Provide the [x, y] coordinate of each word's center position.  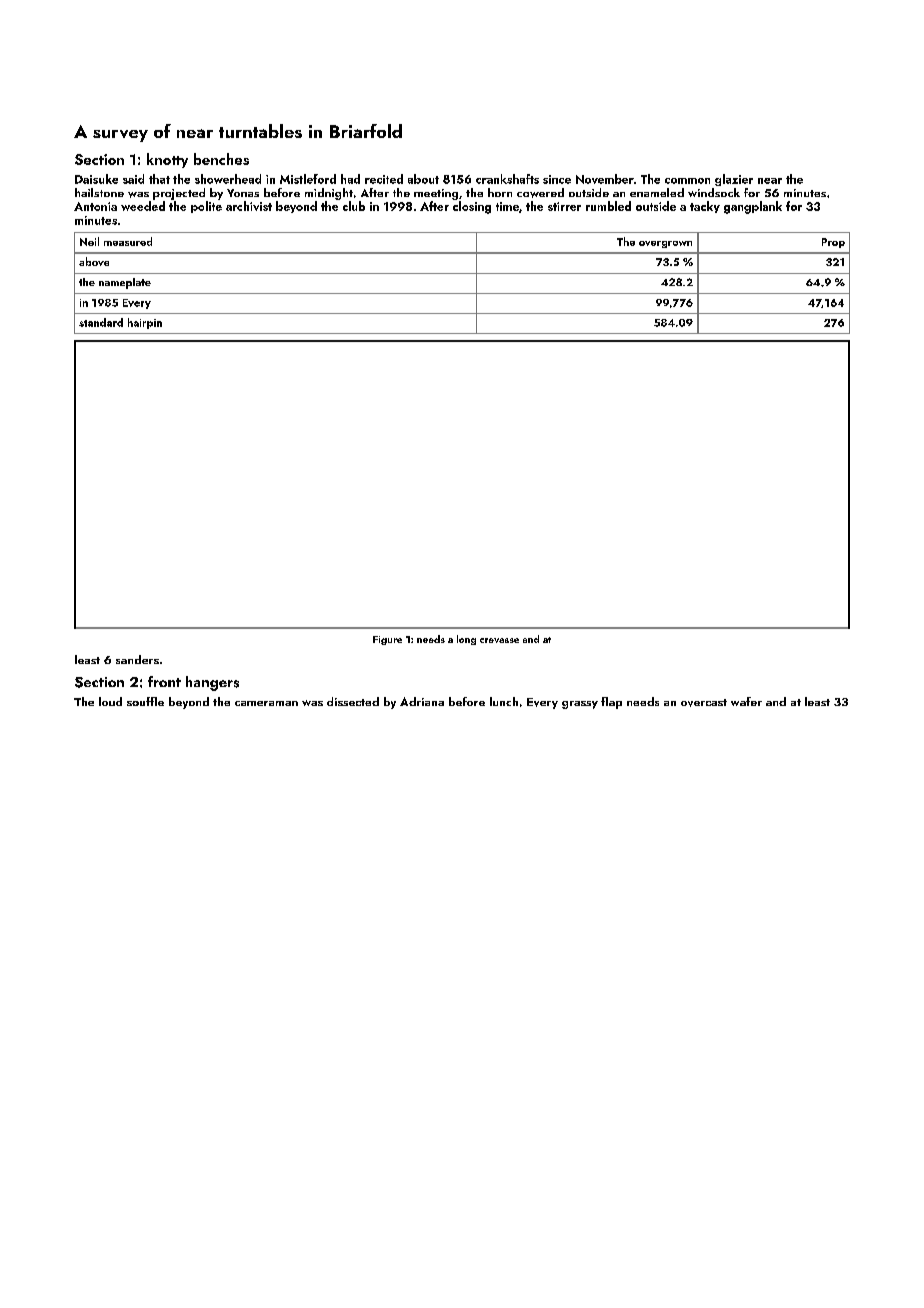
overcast [704, 703]
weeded [143, 206]
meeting [436, 194]
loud [110, 701]
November [605, 179]
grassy [580, 705]
